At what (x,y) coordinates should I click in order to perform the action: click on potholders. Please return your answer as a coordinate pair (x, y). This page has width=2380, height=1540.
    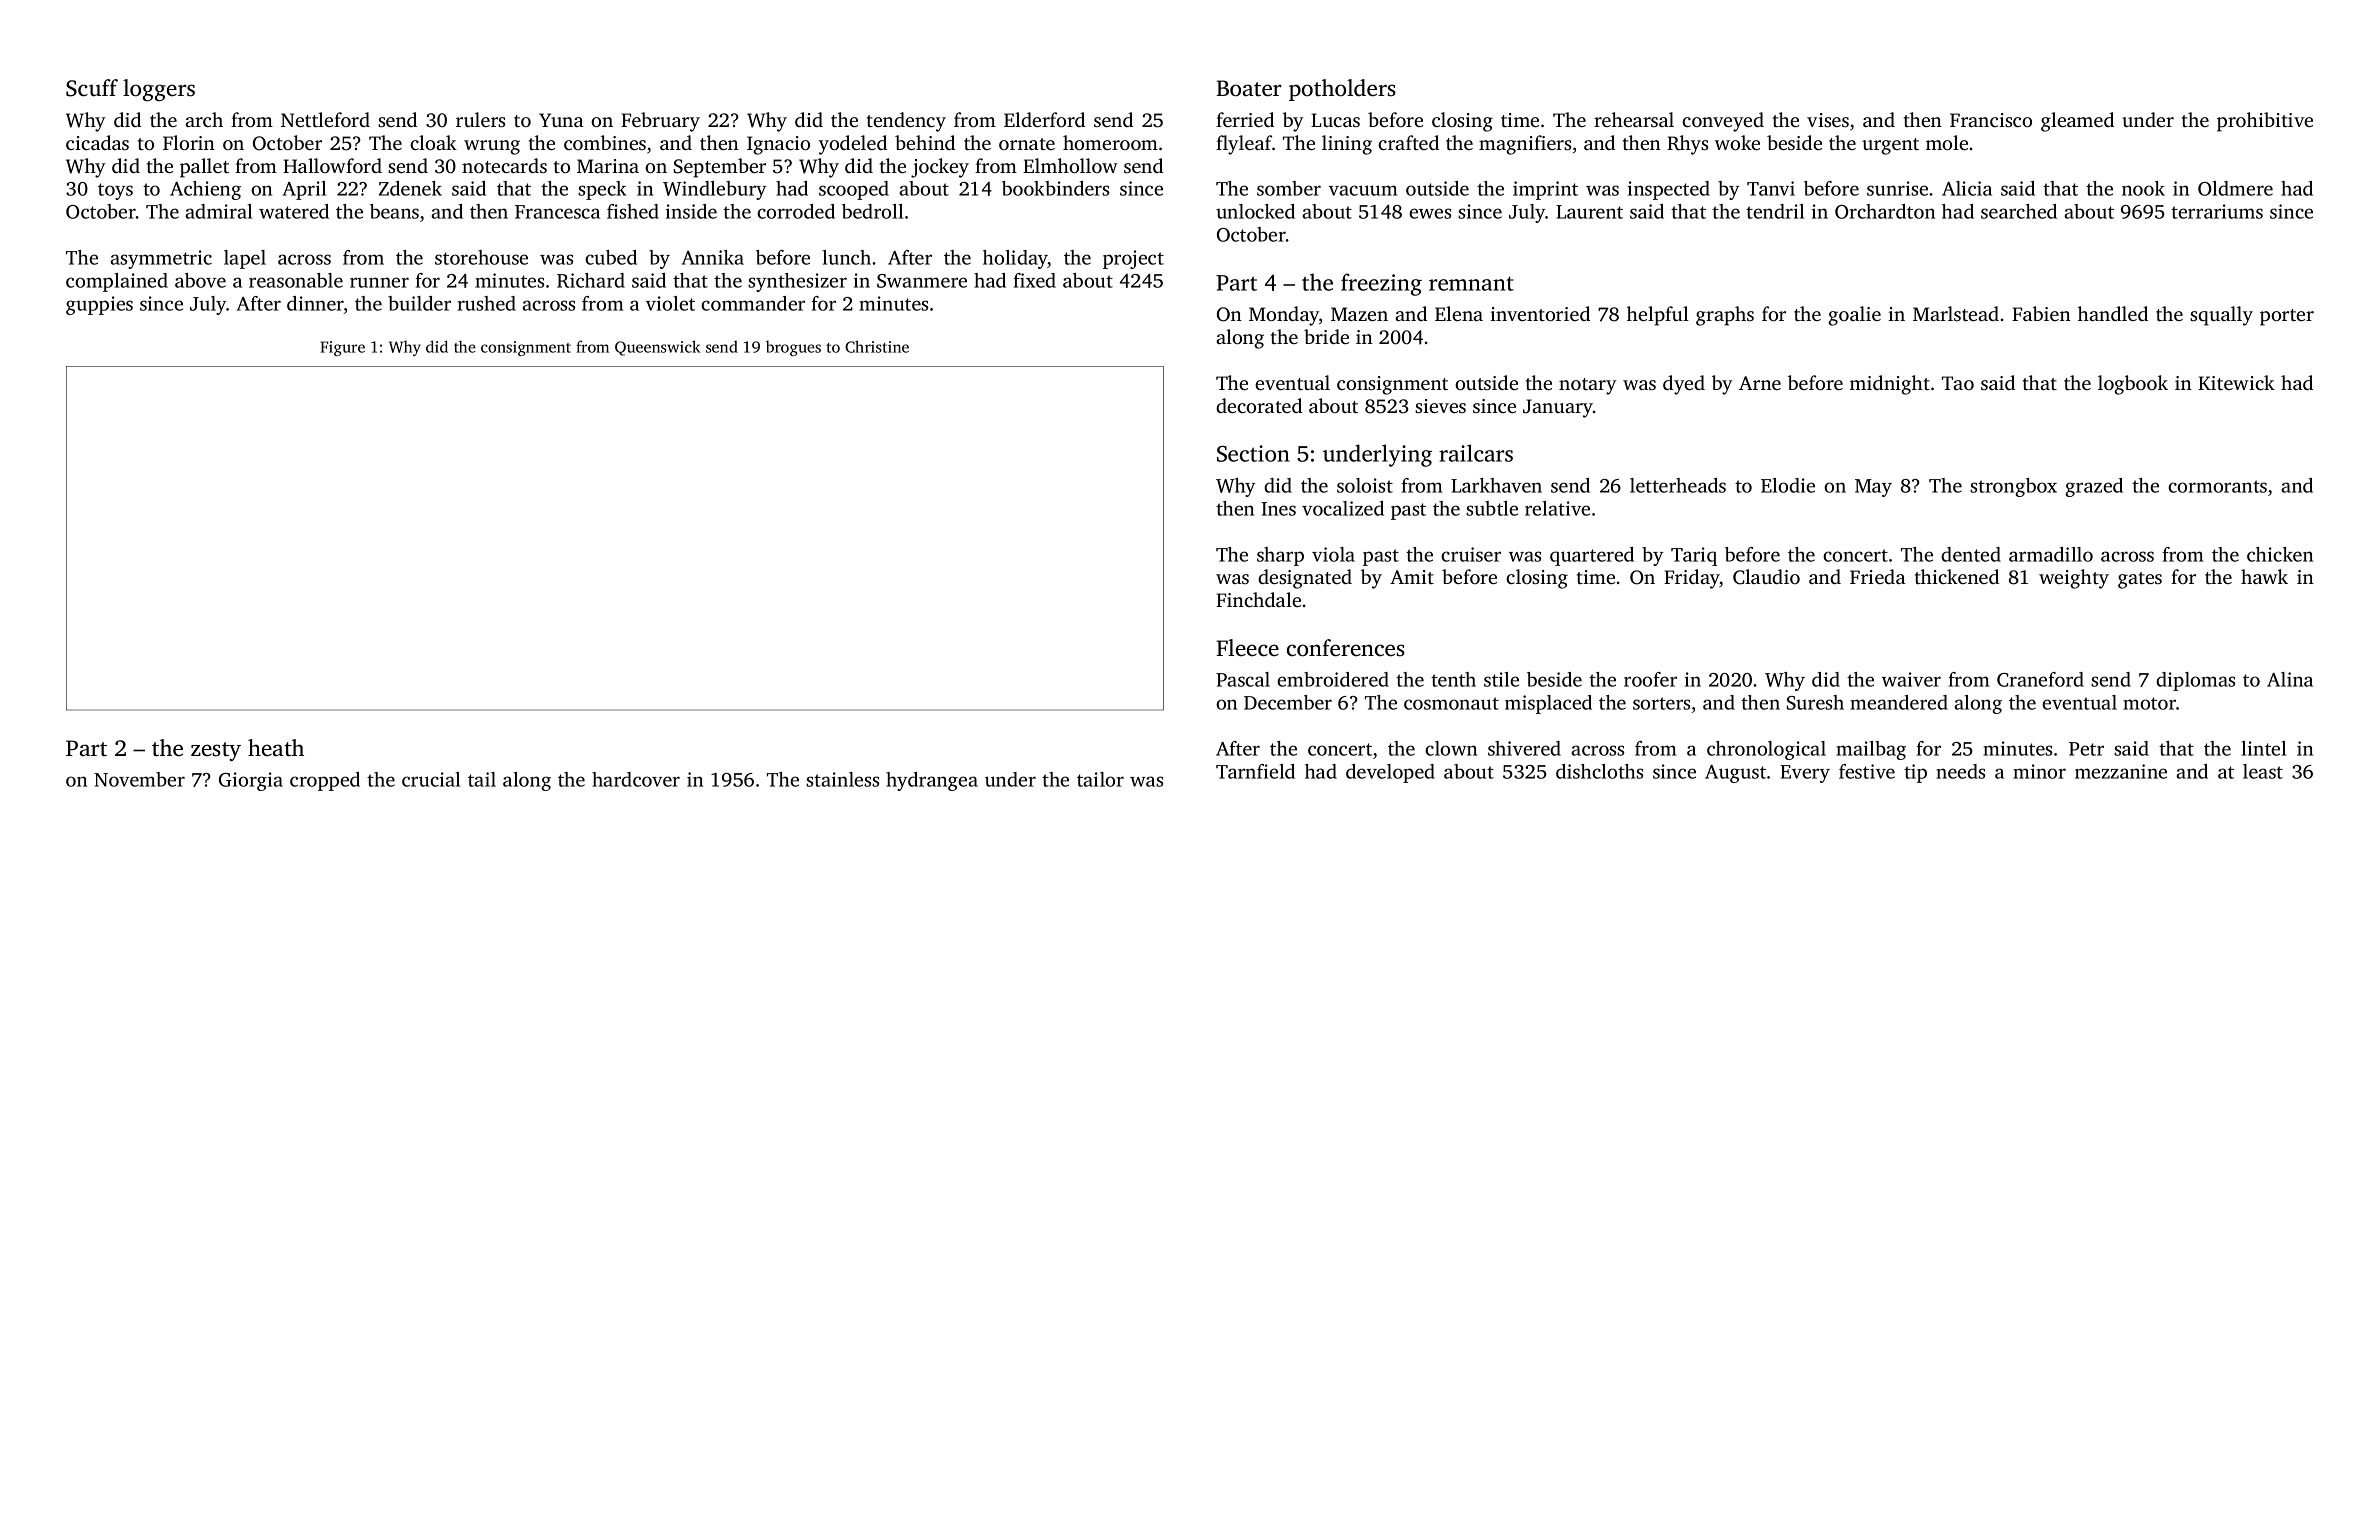
    Looking at the image, I should click on (1342, 90).
